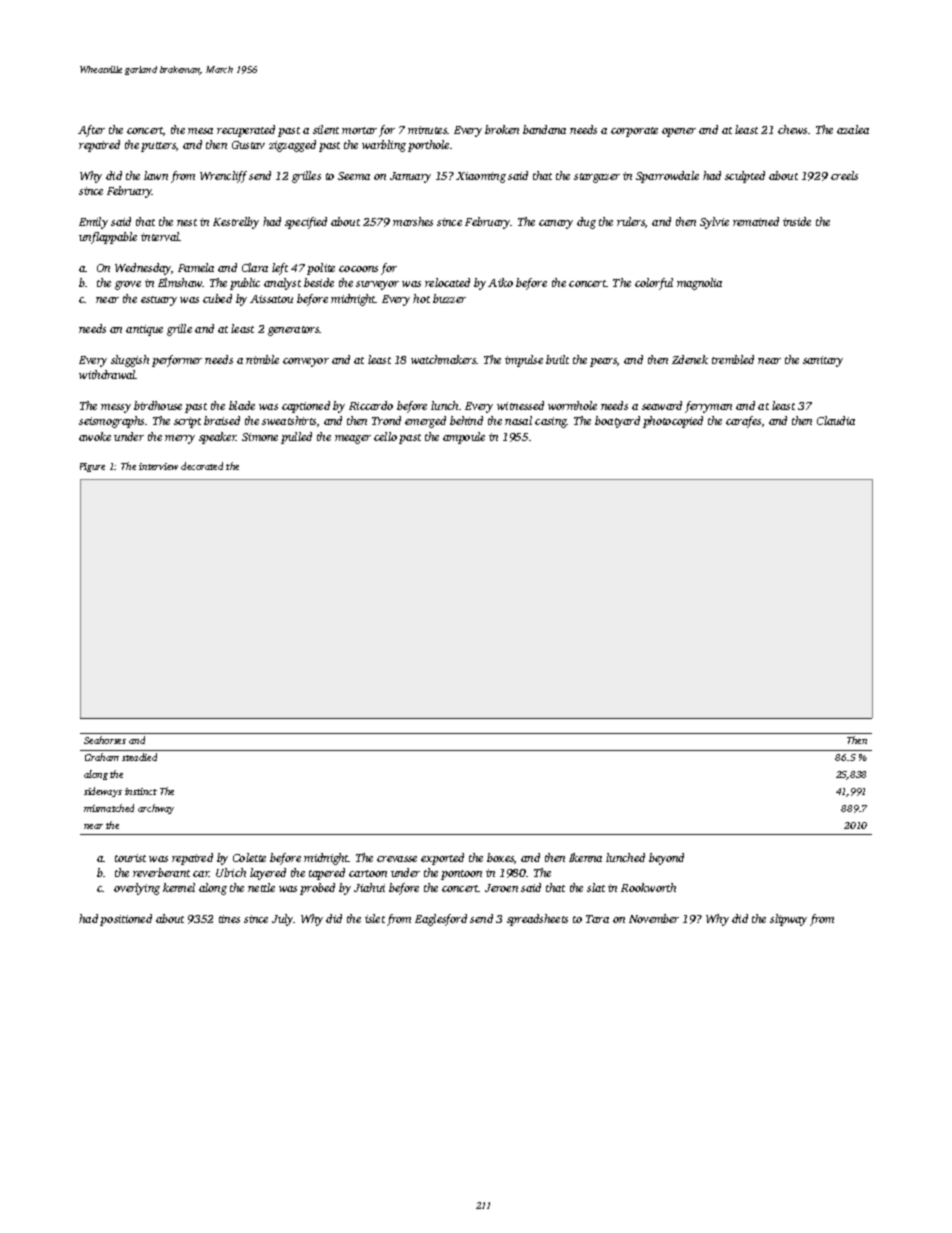 The image size is (952, 1233). I want to click on Pamela, so click(196, 267).
